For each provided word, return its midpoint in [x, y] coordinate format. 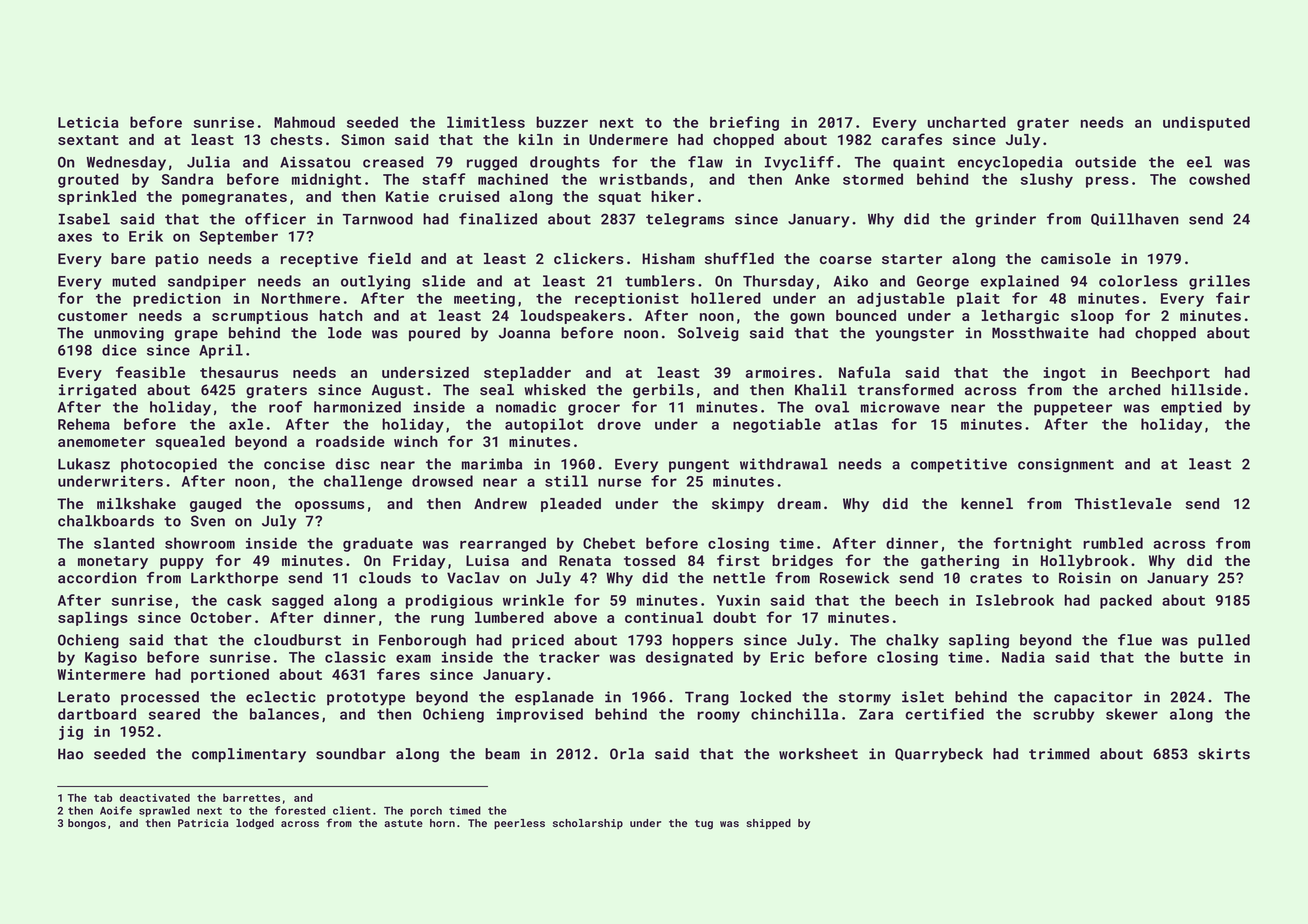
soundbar [351, 754]
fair [1233, 298]
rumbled [1113, 543]
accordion [97, 578]
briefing [744, 123]
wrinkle [533, 600]
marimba [492, 464]
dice [119, 350]
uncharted [967, 122]
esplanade [554, 698]
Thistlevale [1123, 503]
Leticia [88, 122]
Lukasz [84, 464]
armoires [780, 372]
